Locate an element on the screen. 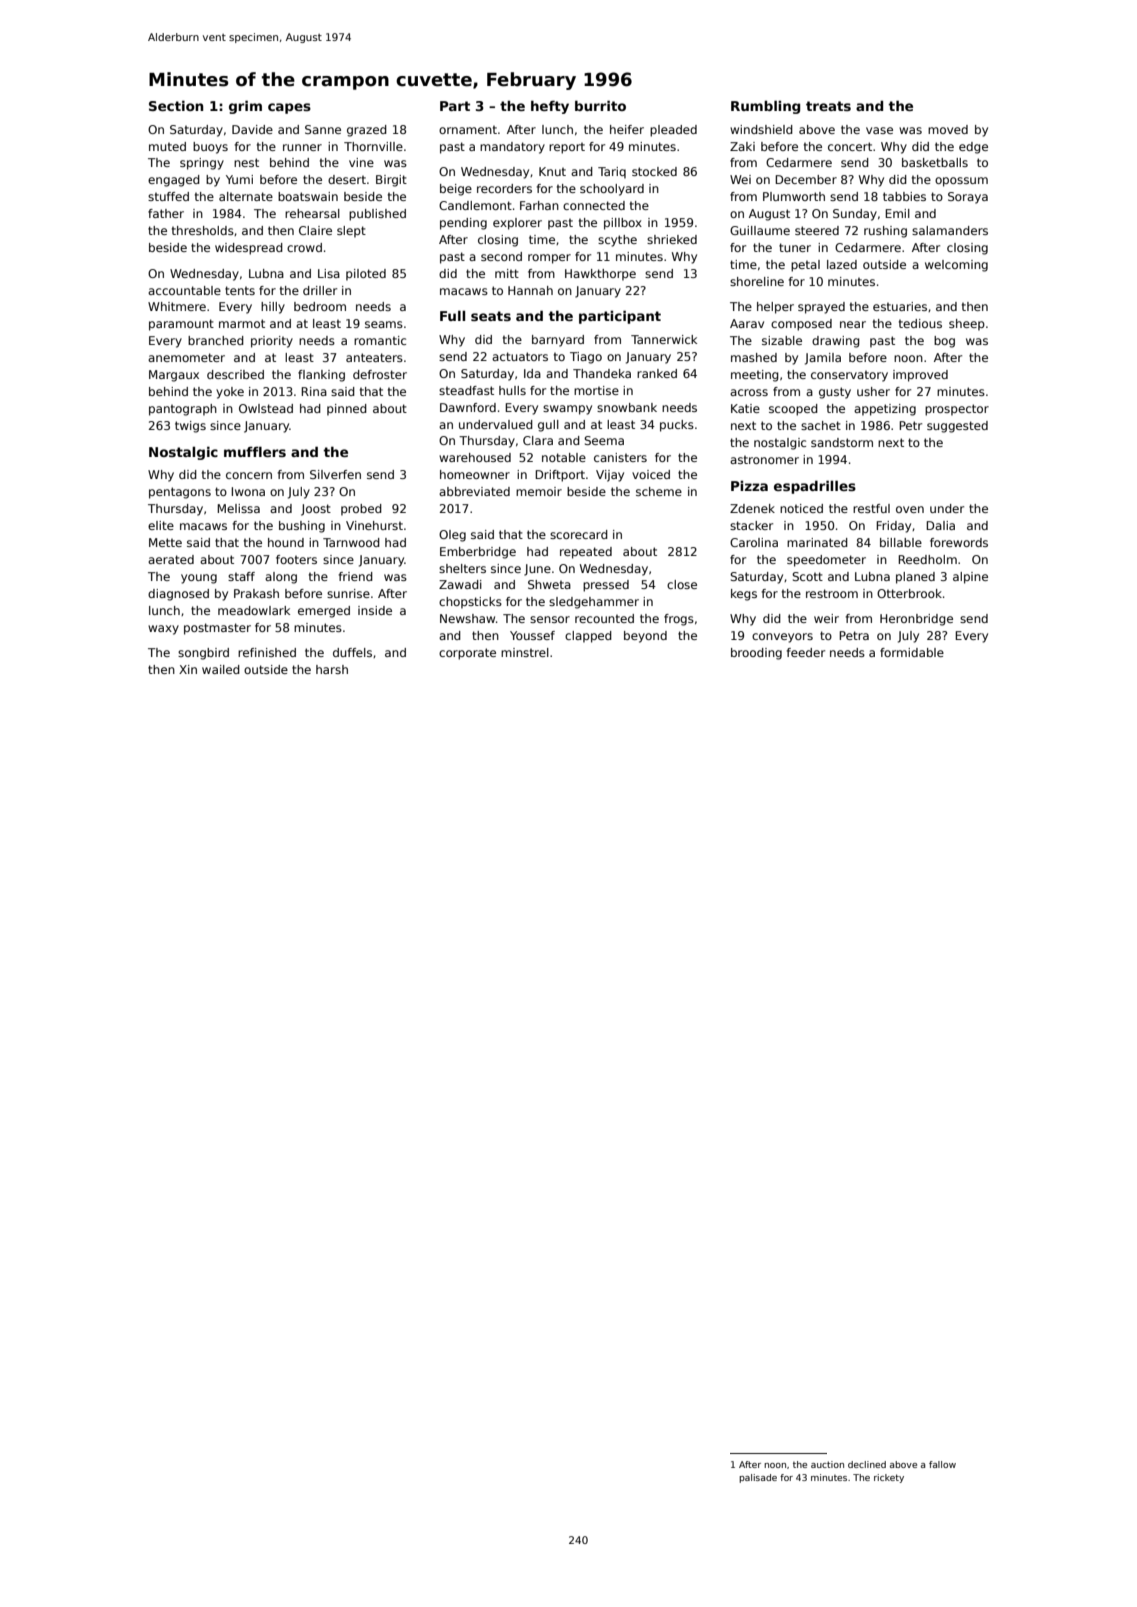  Xin is located at coordinates (188, 669).
